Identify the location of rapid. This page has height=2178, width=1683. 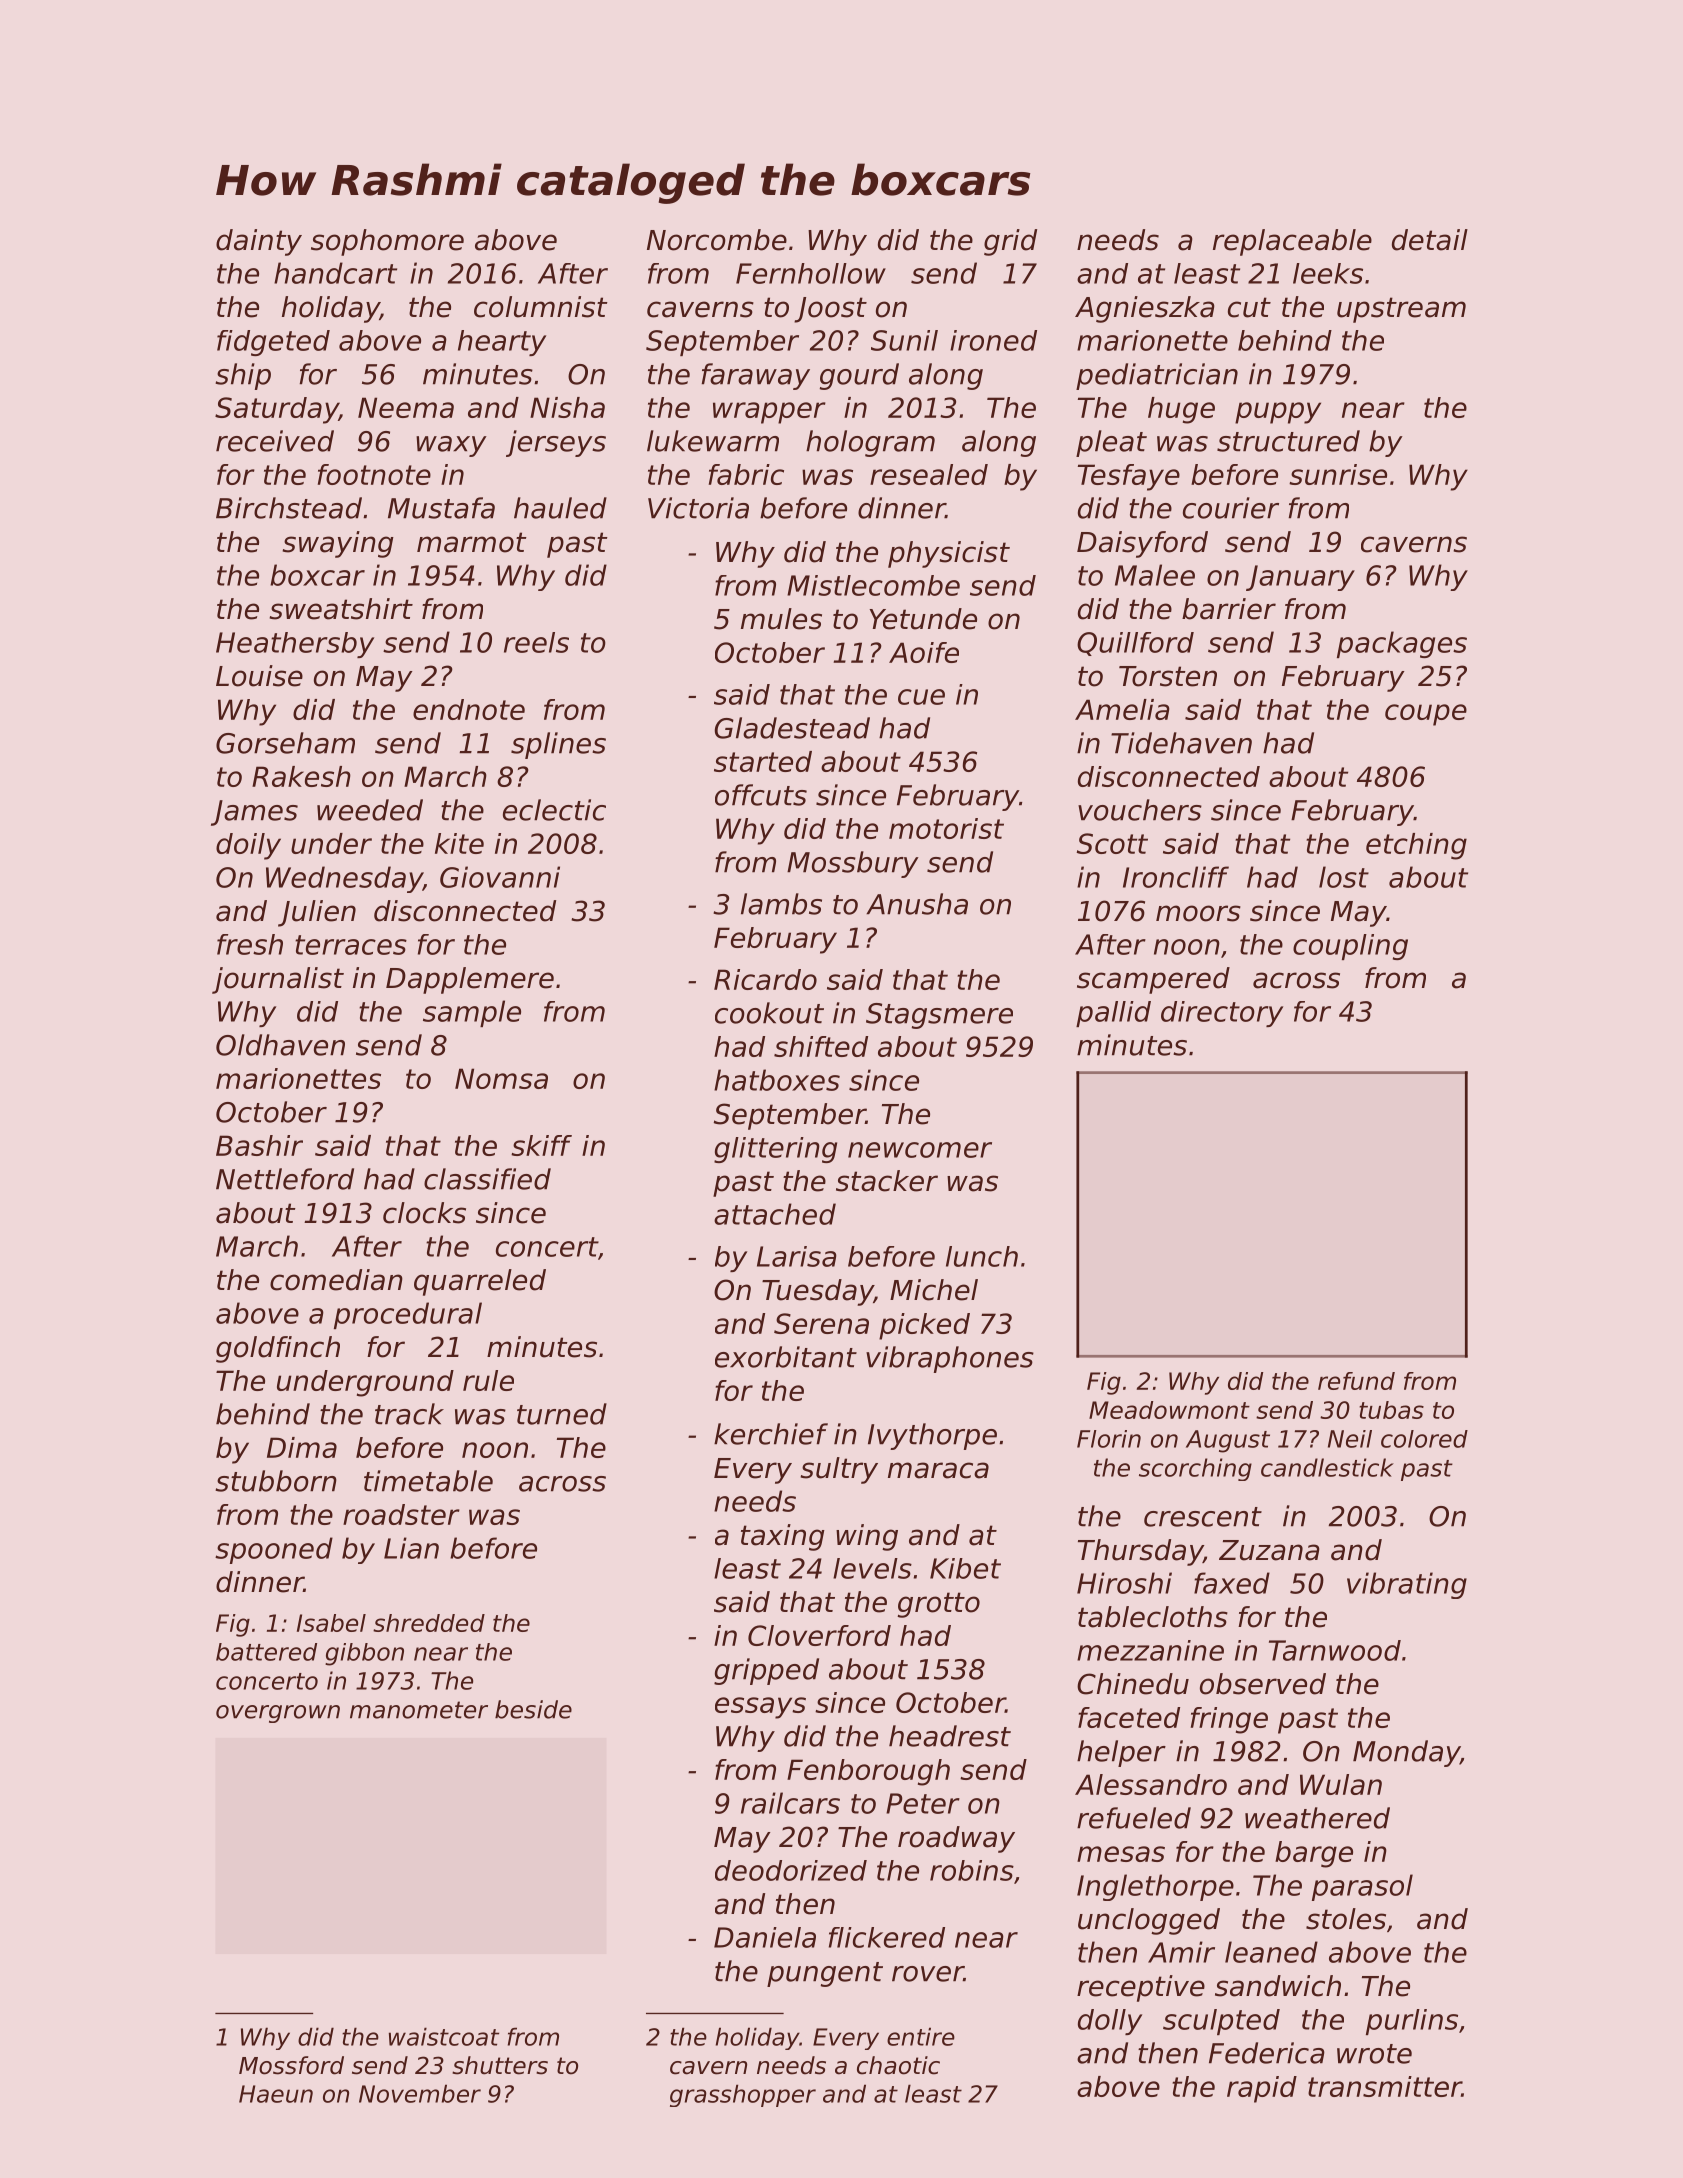
(1262, 2089).
